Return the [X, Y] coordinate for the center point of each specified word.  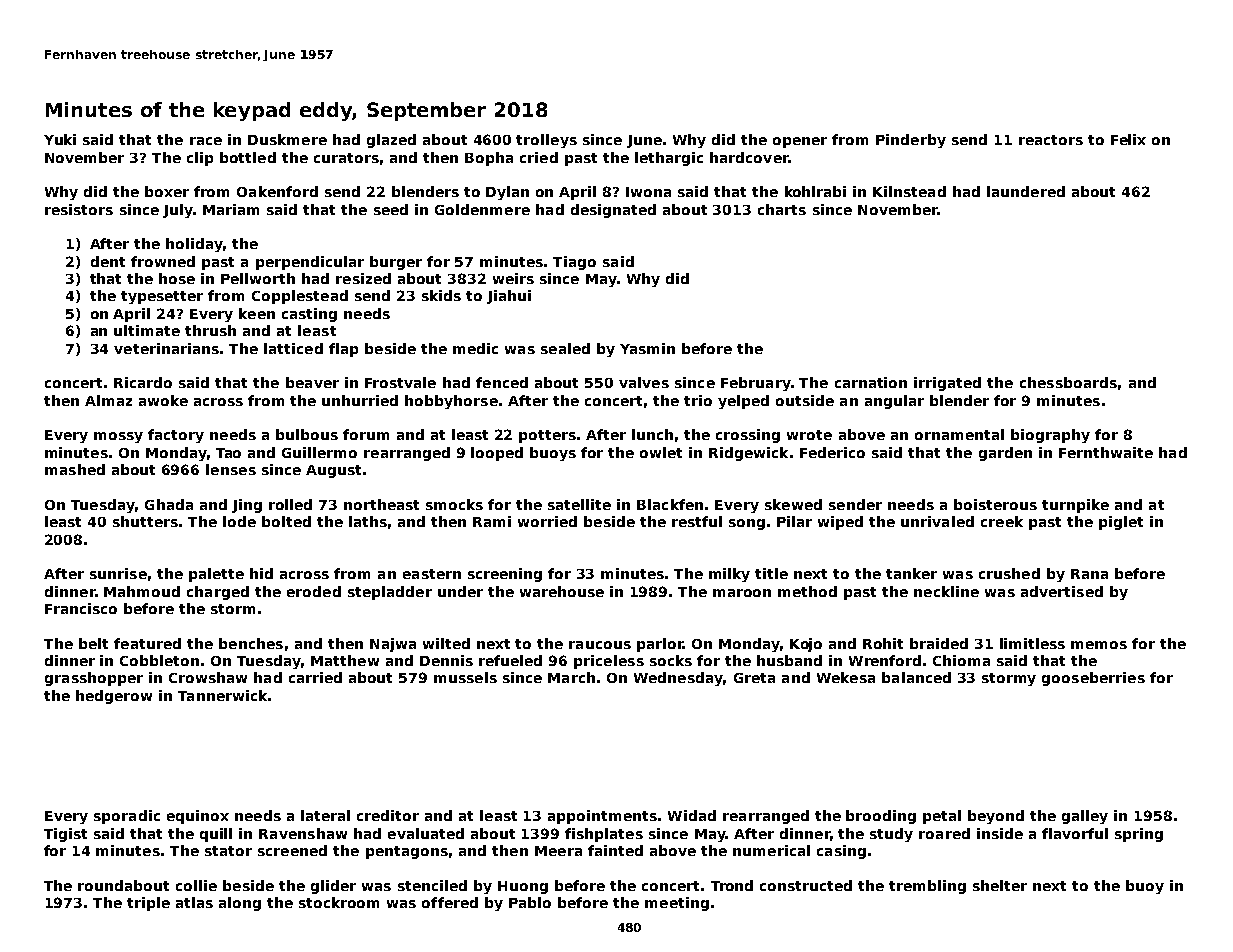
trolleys [546, 141]
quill [216, 835]
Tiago [574, 263]
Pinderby [911, 141]
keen [257, 313]
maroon [742, 593]
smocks [454, 504]
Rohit [883, 643]
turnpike [1075, 506]
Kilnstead [909, 191]
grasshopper [94, 679]
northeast [381, 504]
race [206, 141]
